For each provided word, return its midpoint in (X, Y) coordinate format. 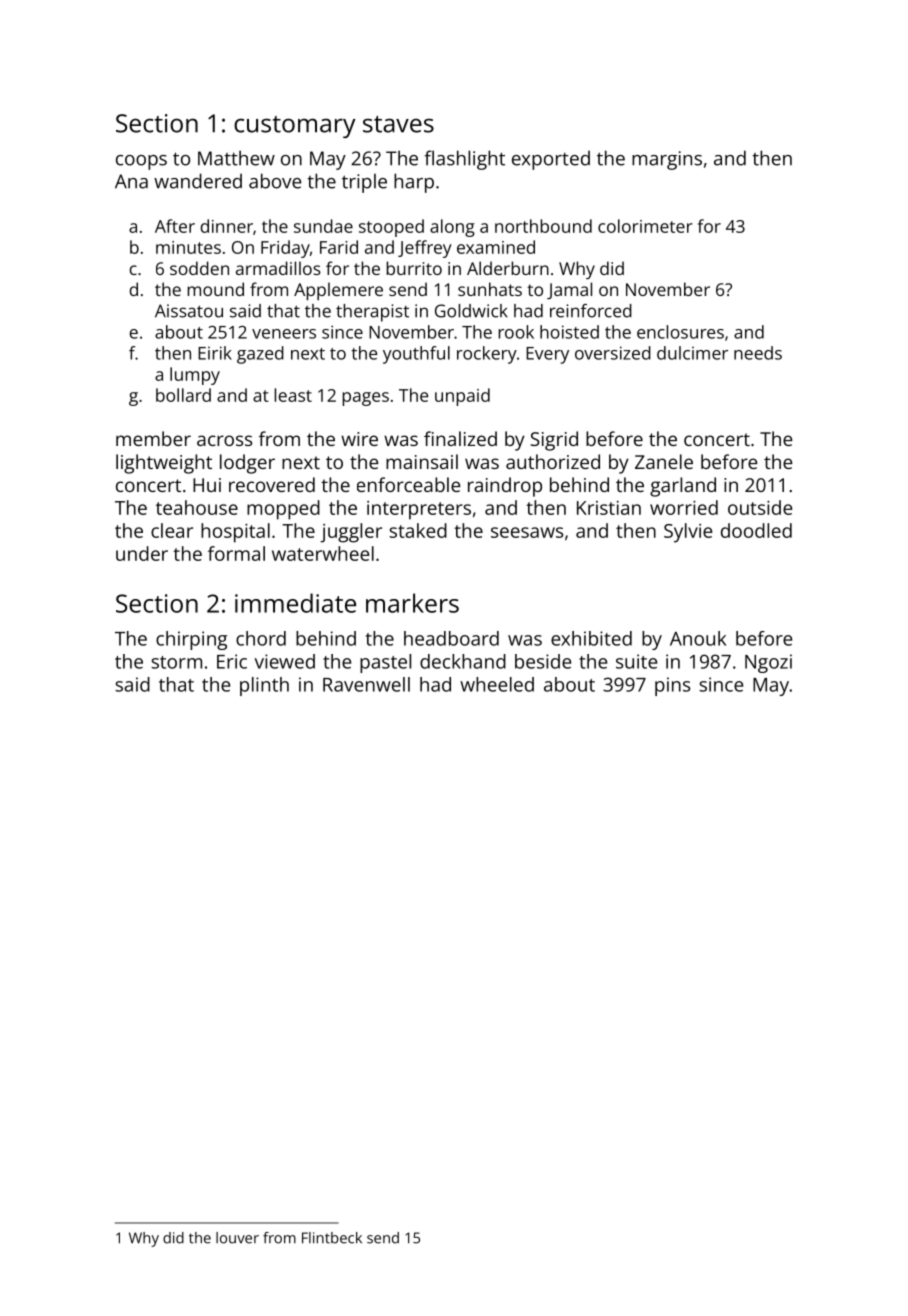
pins (672, 686)
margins (667, 160)
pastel (385, 663)
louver (237, 1238)
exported (551, 160)
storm (176, 662)
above (275, 181)
